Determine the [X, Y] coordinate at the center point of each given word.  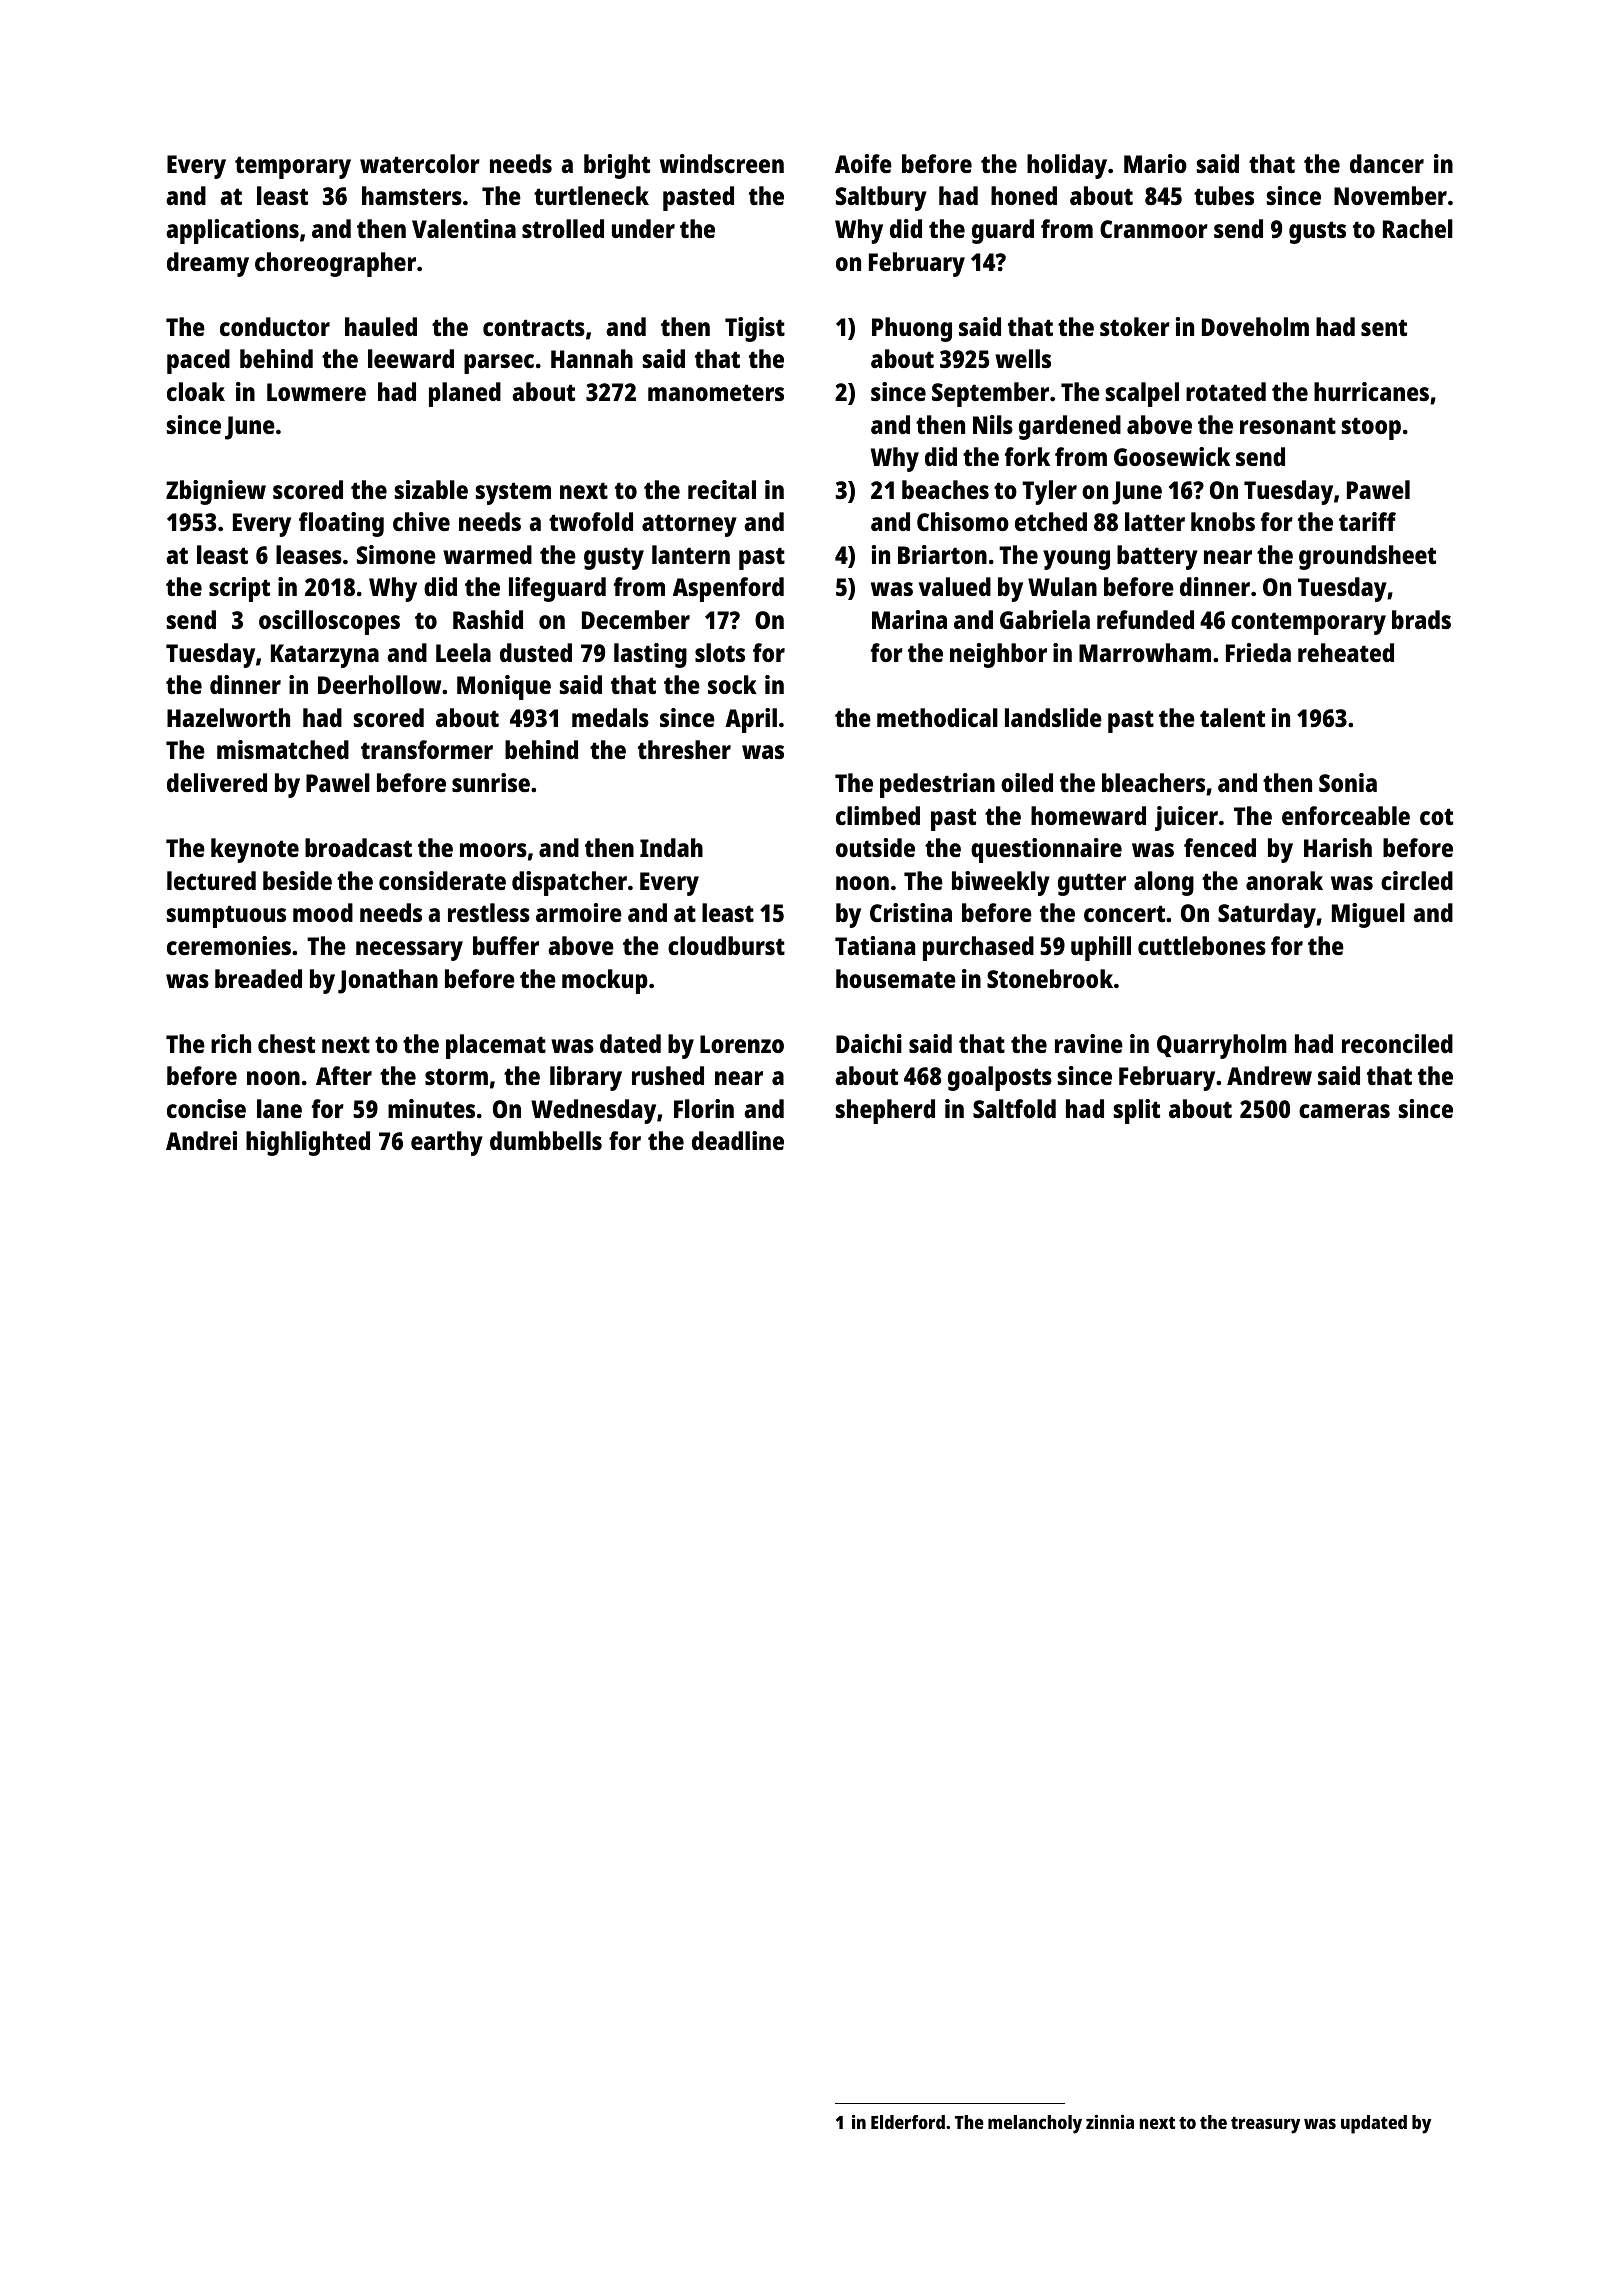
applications [232, 231]
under [643, 228]
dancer [1387, 163]
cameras [1344, 1111]
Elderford [908, 2122]
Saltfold [1014, 1108]
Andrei [201, 1140]
